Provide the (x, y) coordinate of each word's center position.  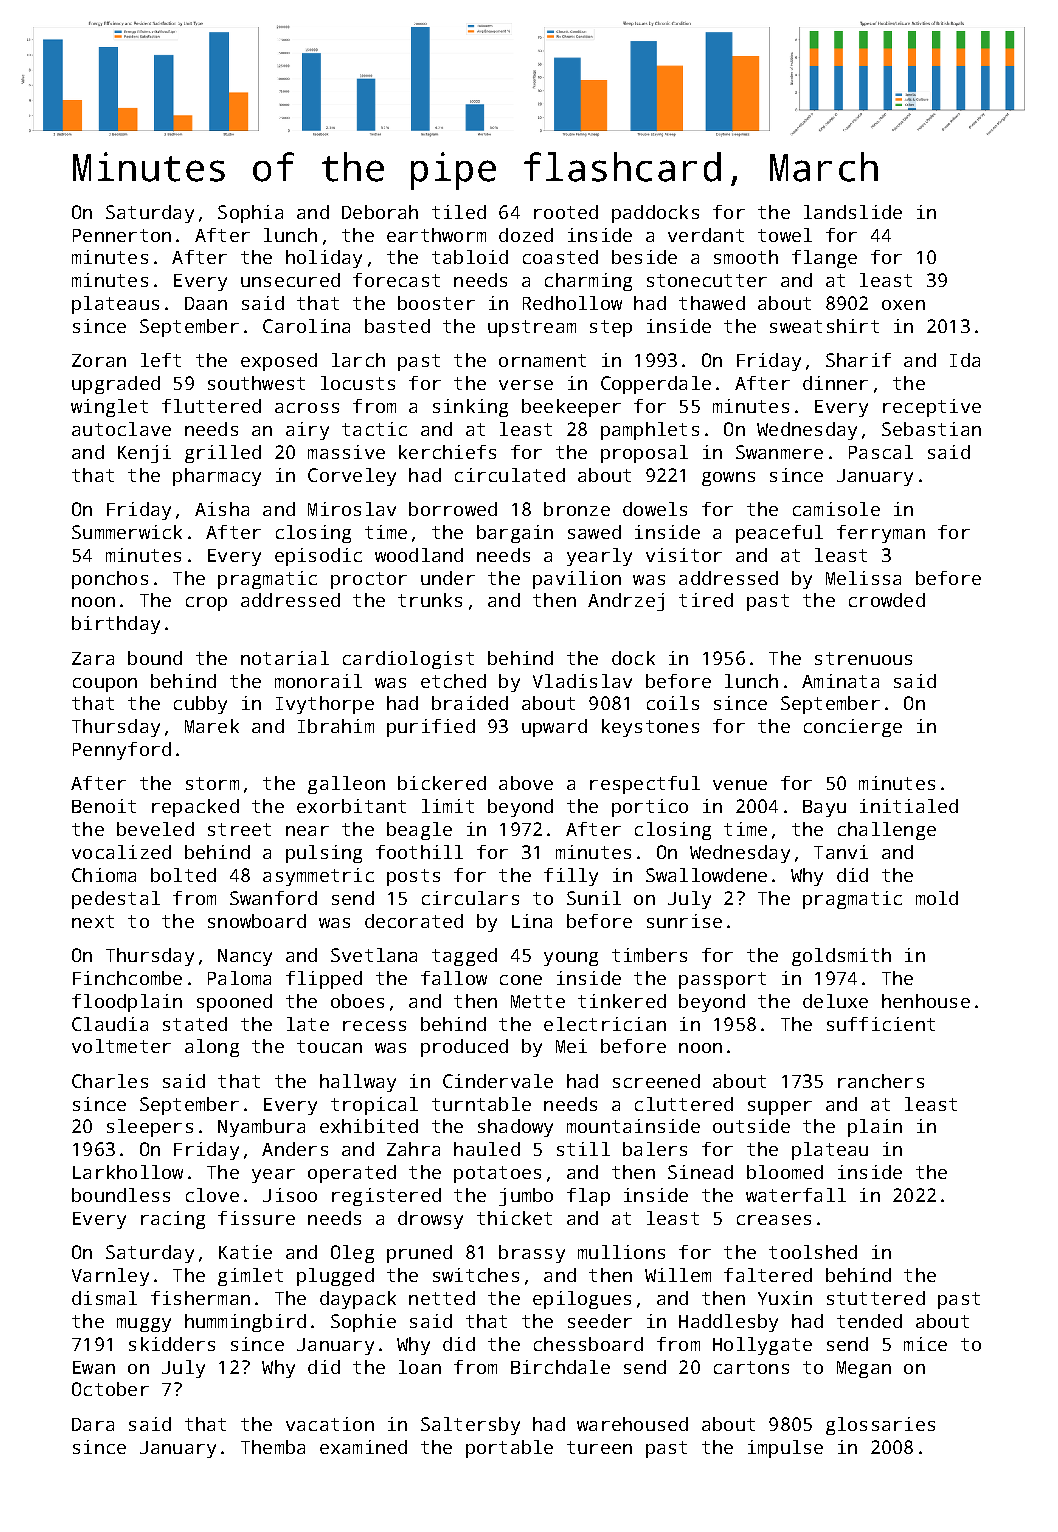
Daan (206, 303)
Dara (93, 1424)
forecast (396, 280)
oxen (903, 305)
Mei (571, 1046)
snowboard (257, 921)
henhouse (926, 1001)
